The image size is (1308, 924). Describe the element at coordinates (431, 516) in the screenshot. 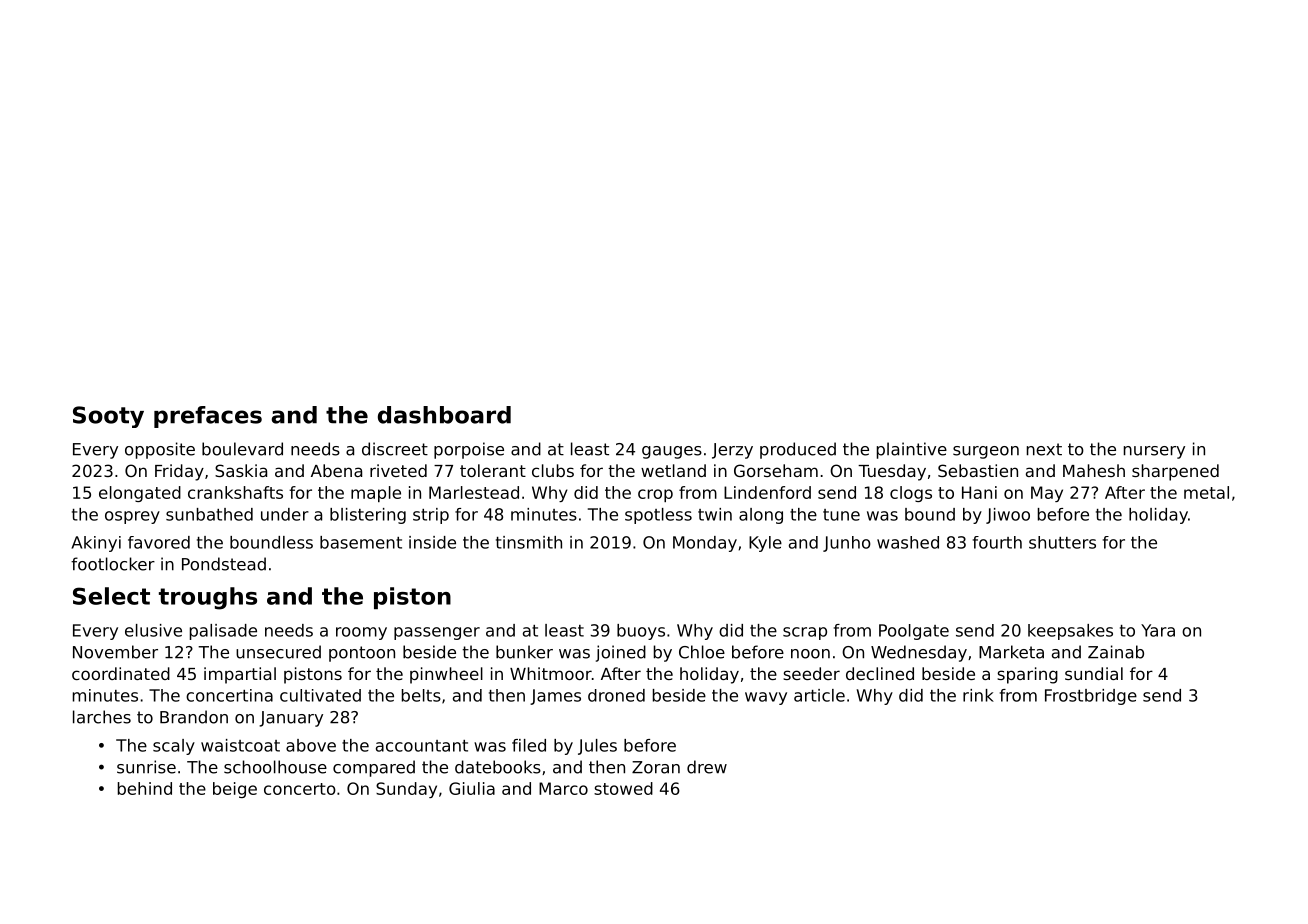

I see `strip` at that location.
